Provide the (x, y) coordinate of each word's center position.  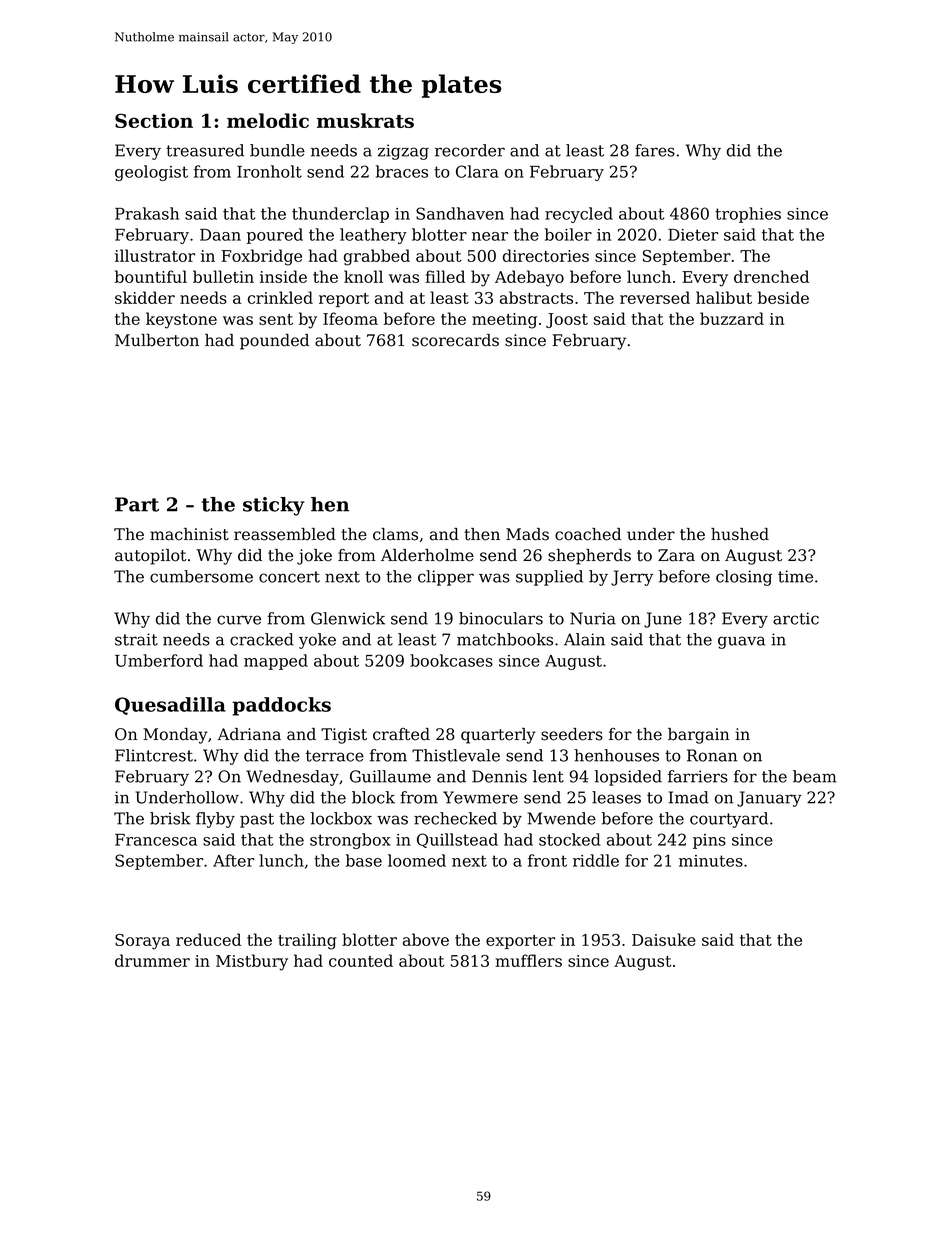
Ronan (712, 755)
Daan (220, 235)
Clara (477, 171)
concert (289, 577)
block (373, 797)
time (795, 576)
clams (395, 534)
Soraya (142, 942)
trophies (748, 215)
